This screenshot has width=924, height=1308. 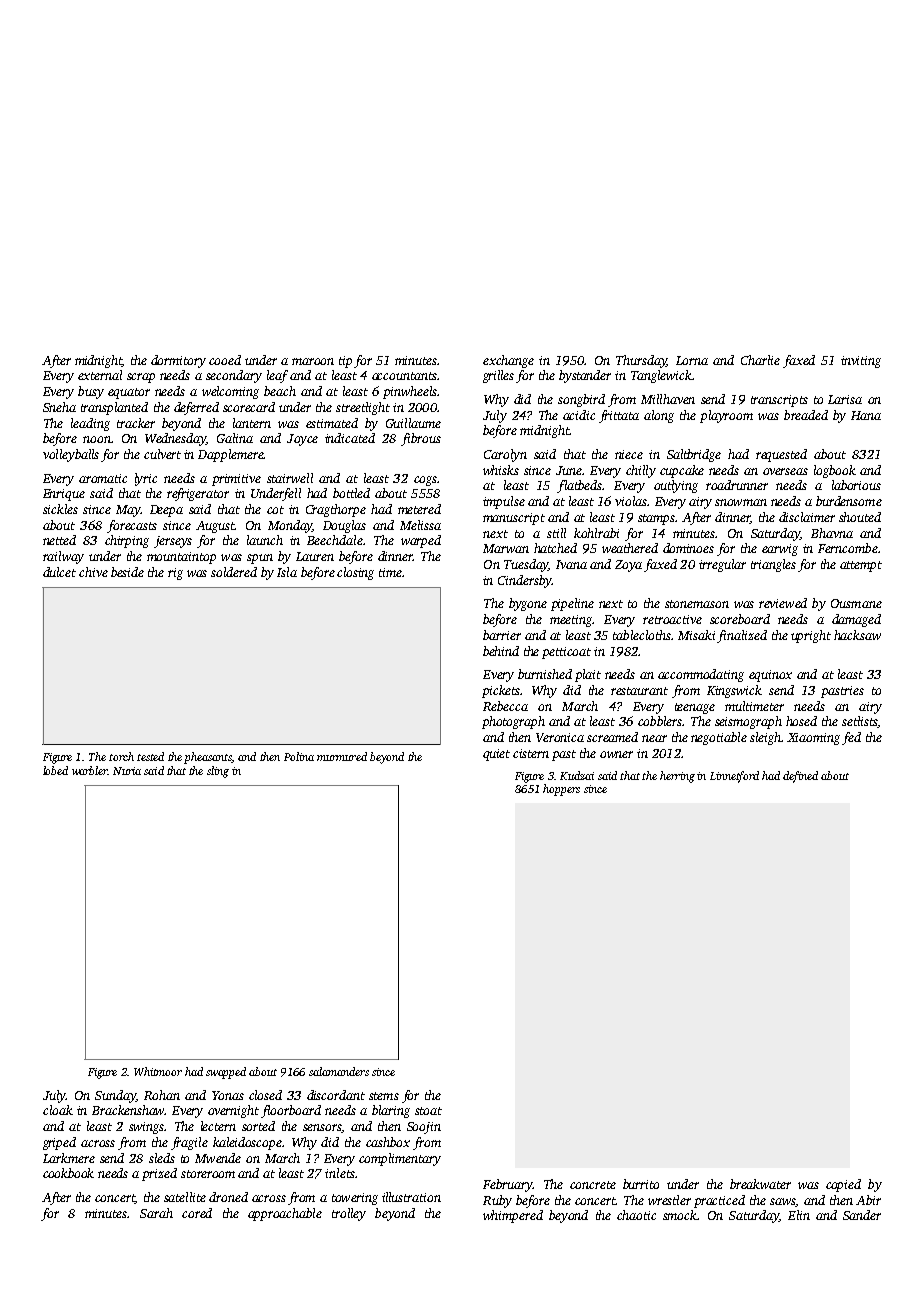 What do you see at coordinates (701, 675) in the screenshot?
I see `accommodating` at bounding box center [701, 675].
